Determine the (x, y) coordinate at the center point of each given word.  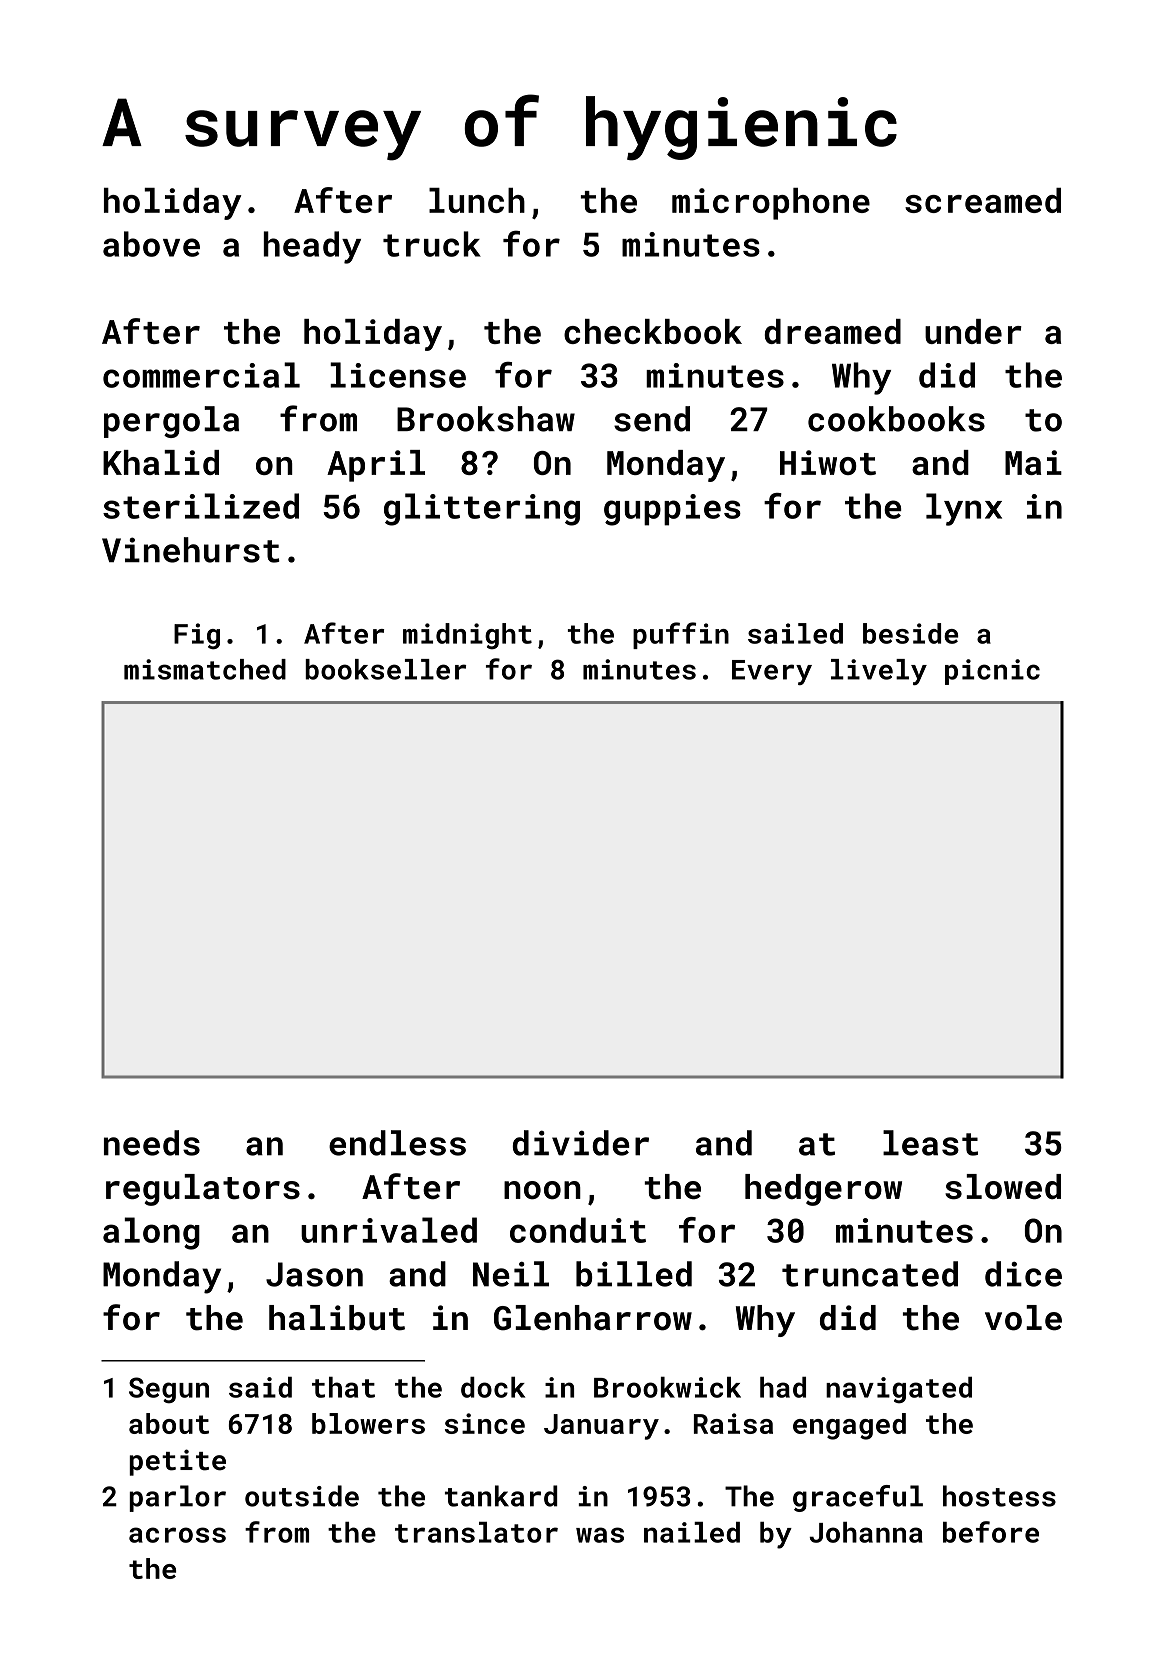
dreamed (833, 331)
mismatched (205, 669)
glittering (482, 509)
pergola (171, 422)
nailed (692, 1532)
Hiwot (828, 462)
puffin (681, 635)
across (177, 1535)
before (991, 1532)
